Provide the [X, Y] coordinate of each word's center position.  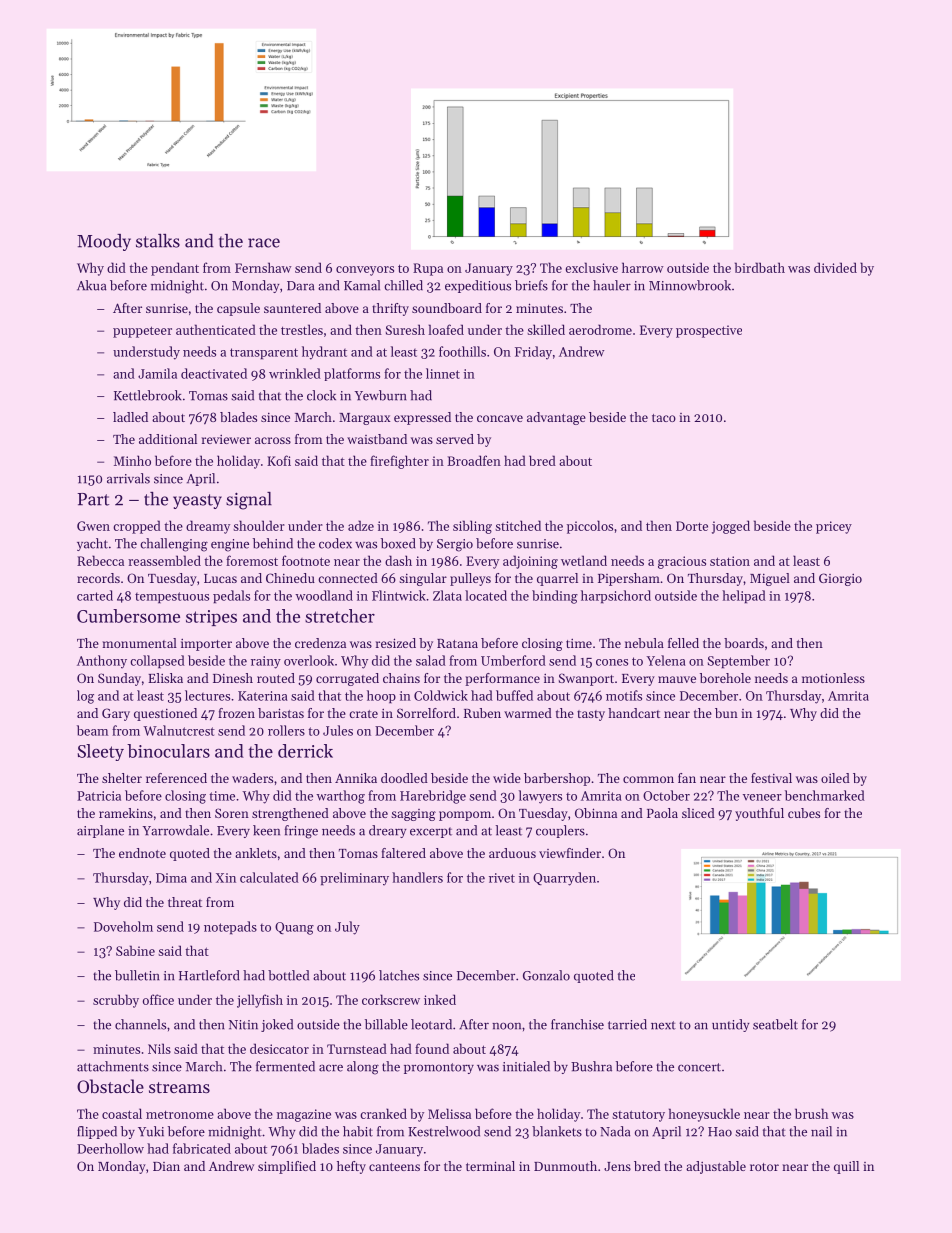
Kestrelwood [444, 1131]
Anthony [102, 662]
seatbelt [775, 1024]
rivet [502, 878]
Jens [617, 1166]
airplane [100, 831]
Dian [166, 1166]
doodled [404, 778]
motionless [833, 678]
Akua [91, 285]
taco [664, 418]
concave [500, 418]
